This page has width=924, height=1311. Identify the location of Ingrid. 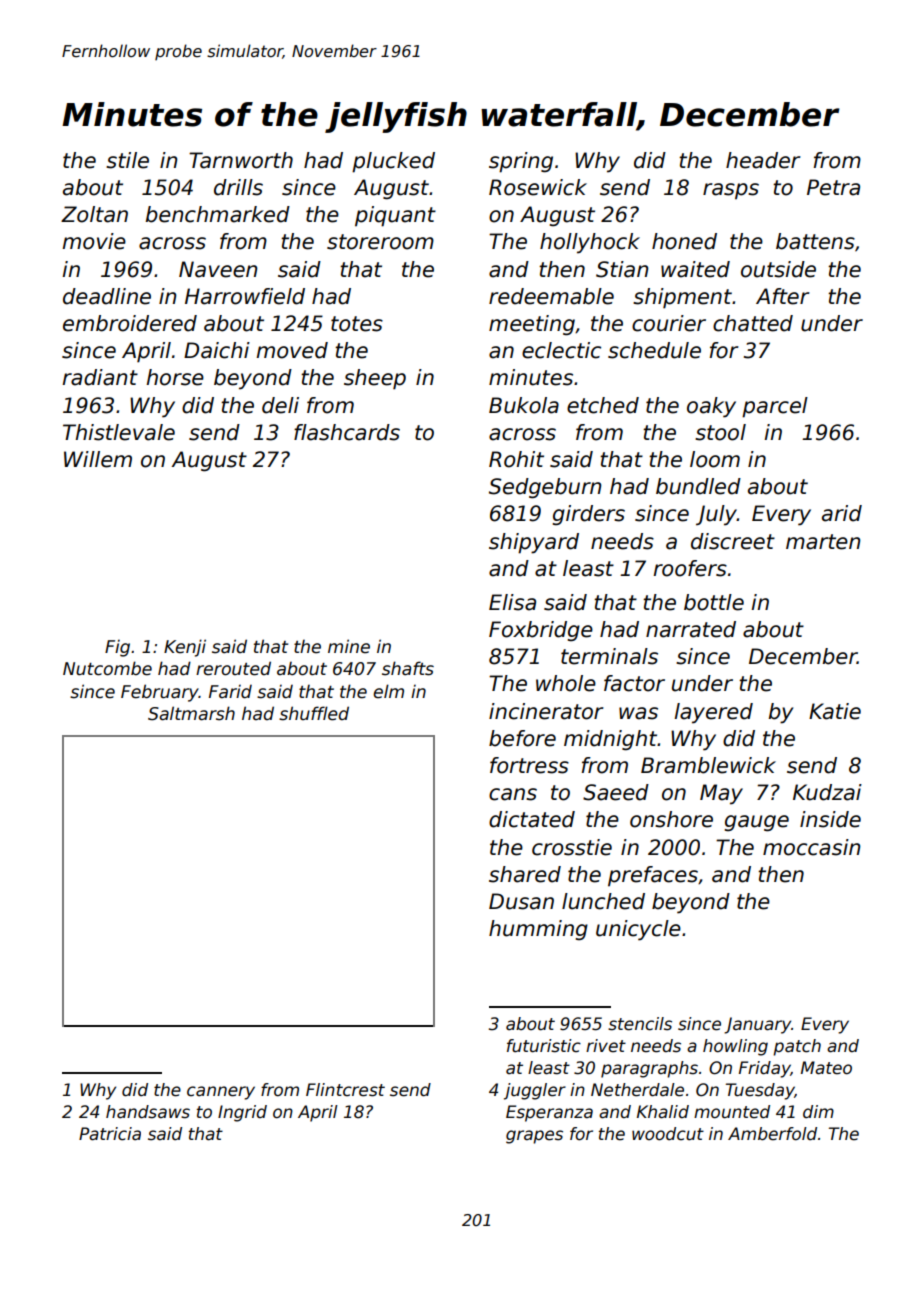
(242, 1113).
